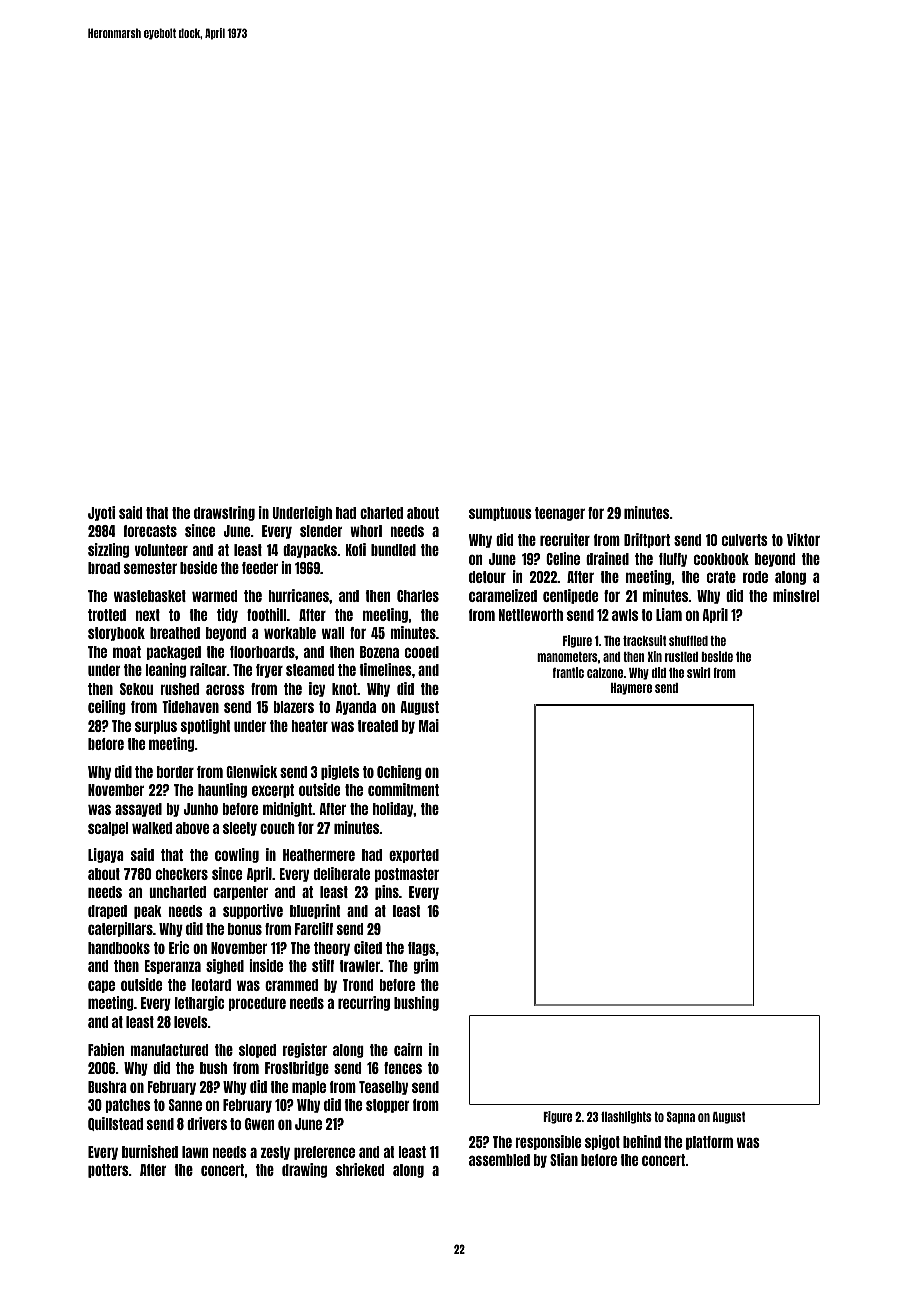 This image has height=1316, width=908. What do you see at coordinates (106, 1049) in the image?
I see `Fabien` at bounding box center [106, 1049].
